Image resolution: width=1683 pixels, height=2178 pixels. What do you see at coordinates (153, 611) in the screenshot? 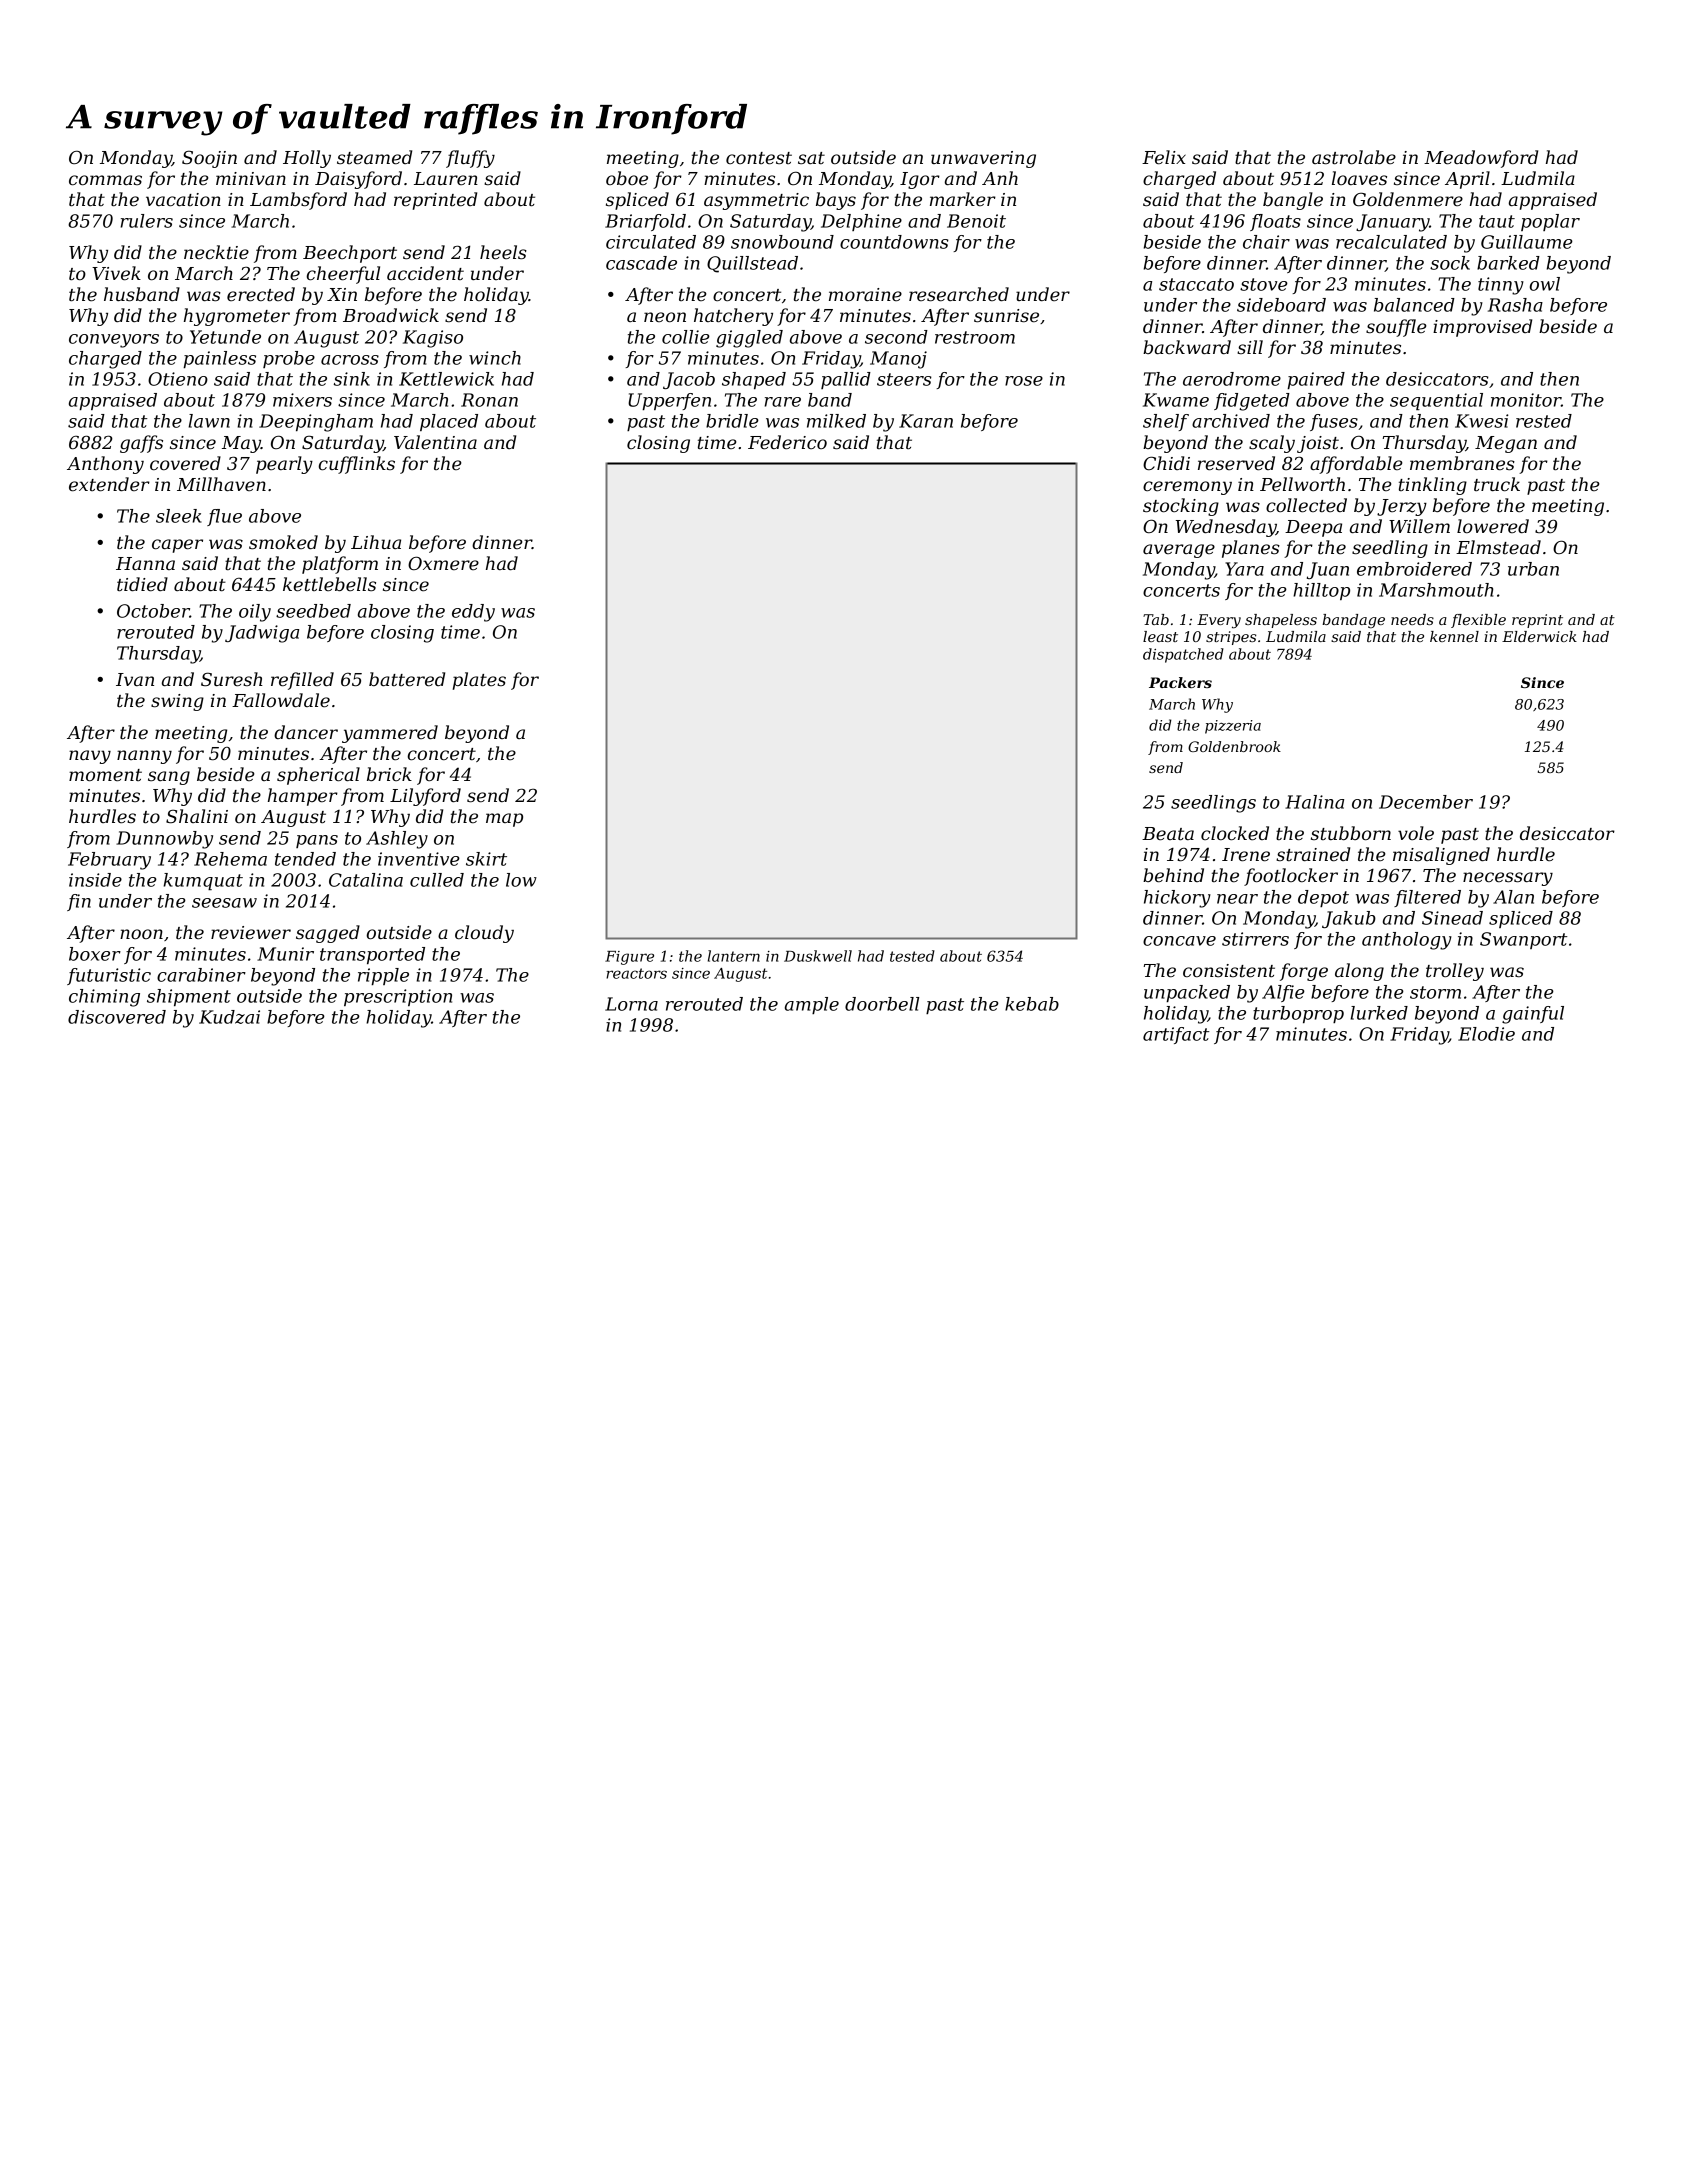
I see `October` at bounding box center [153, 611].
